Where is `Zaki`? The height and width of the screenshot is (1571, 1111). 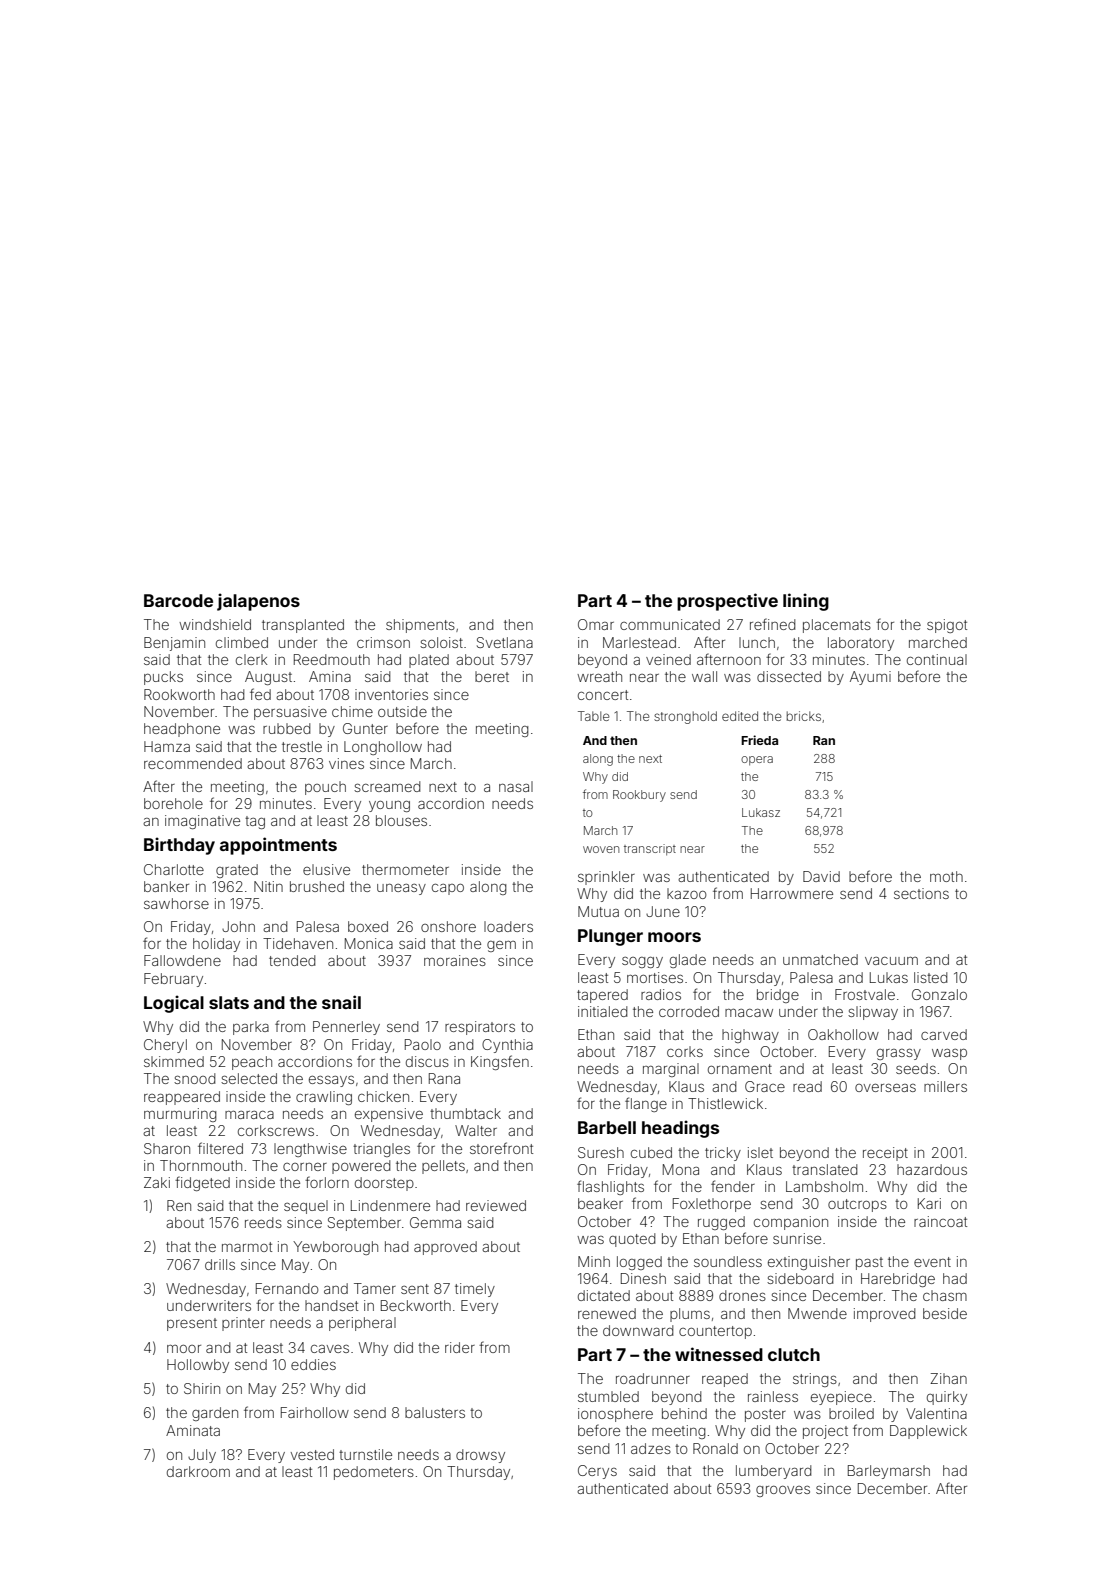
Zaki is located at coordinates (157, 1182).
